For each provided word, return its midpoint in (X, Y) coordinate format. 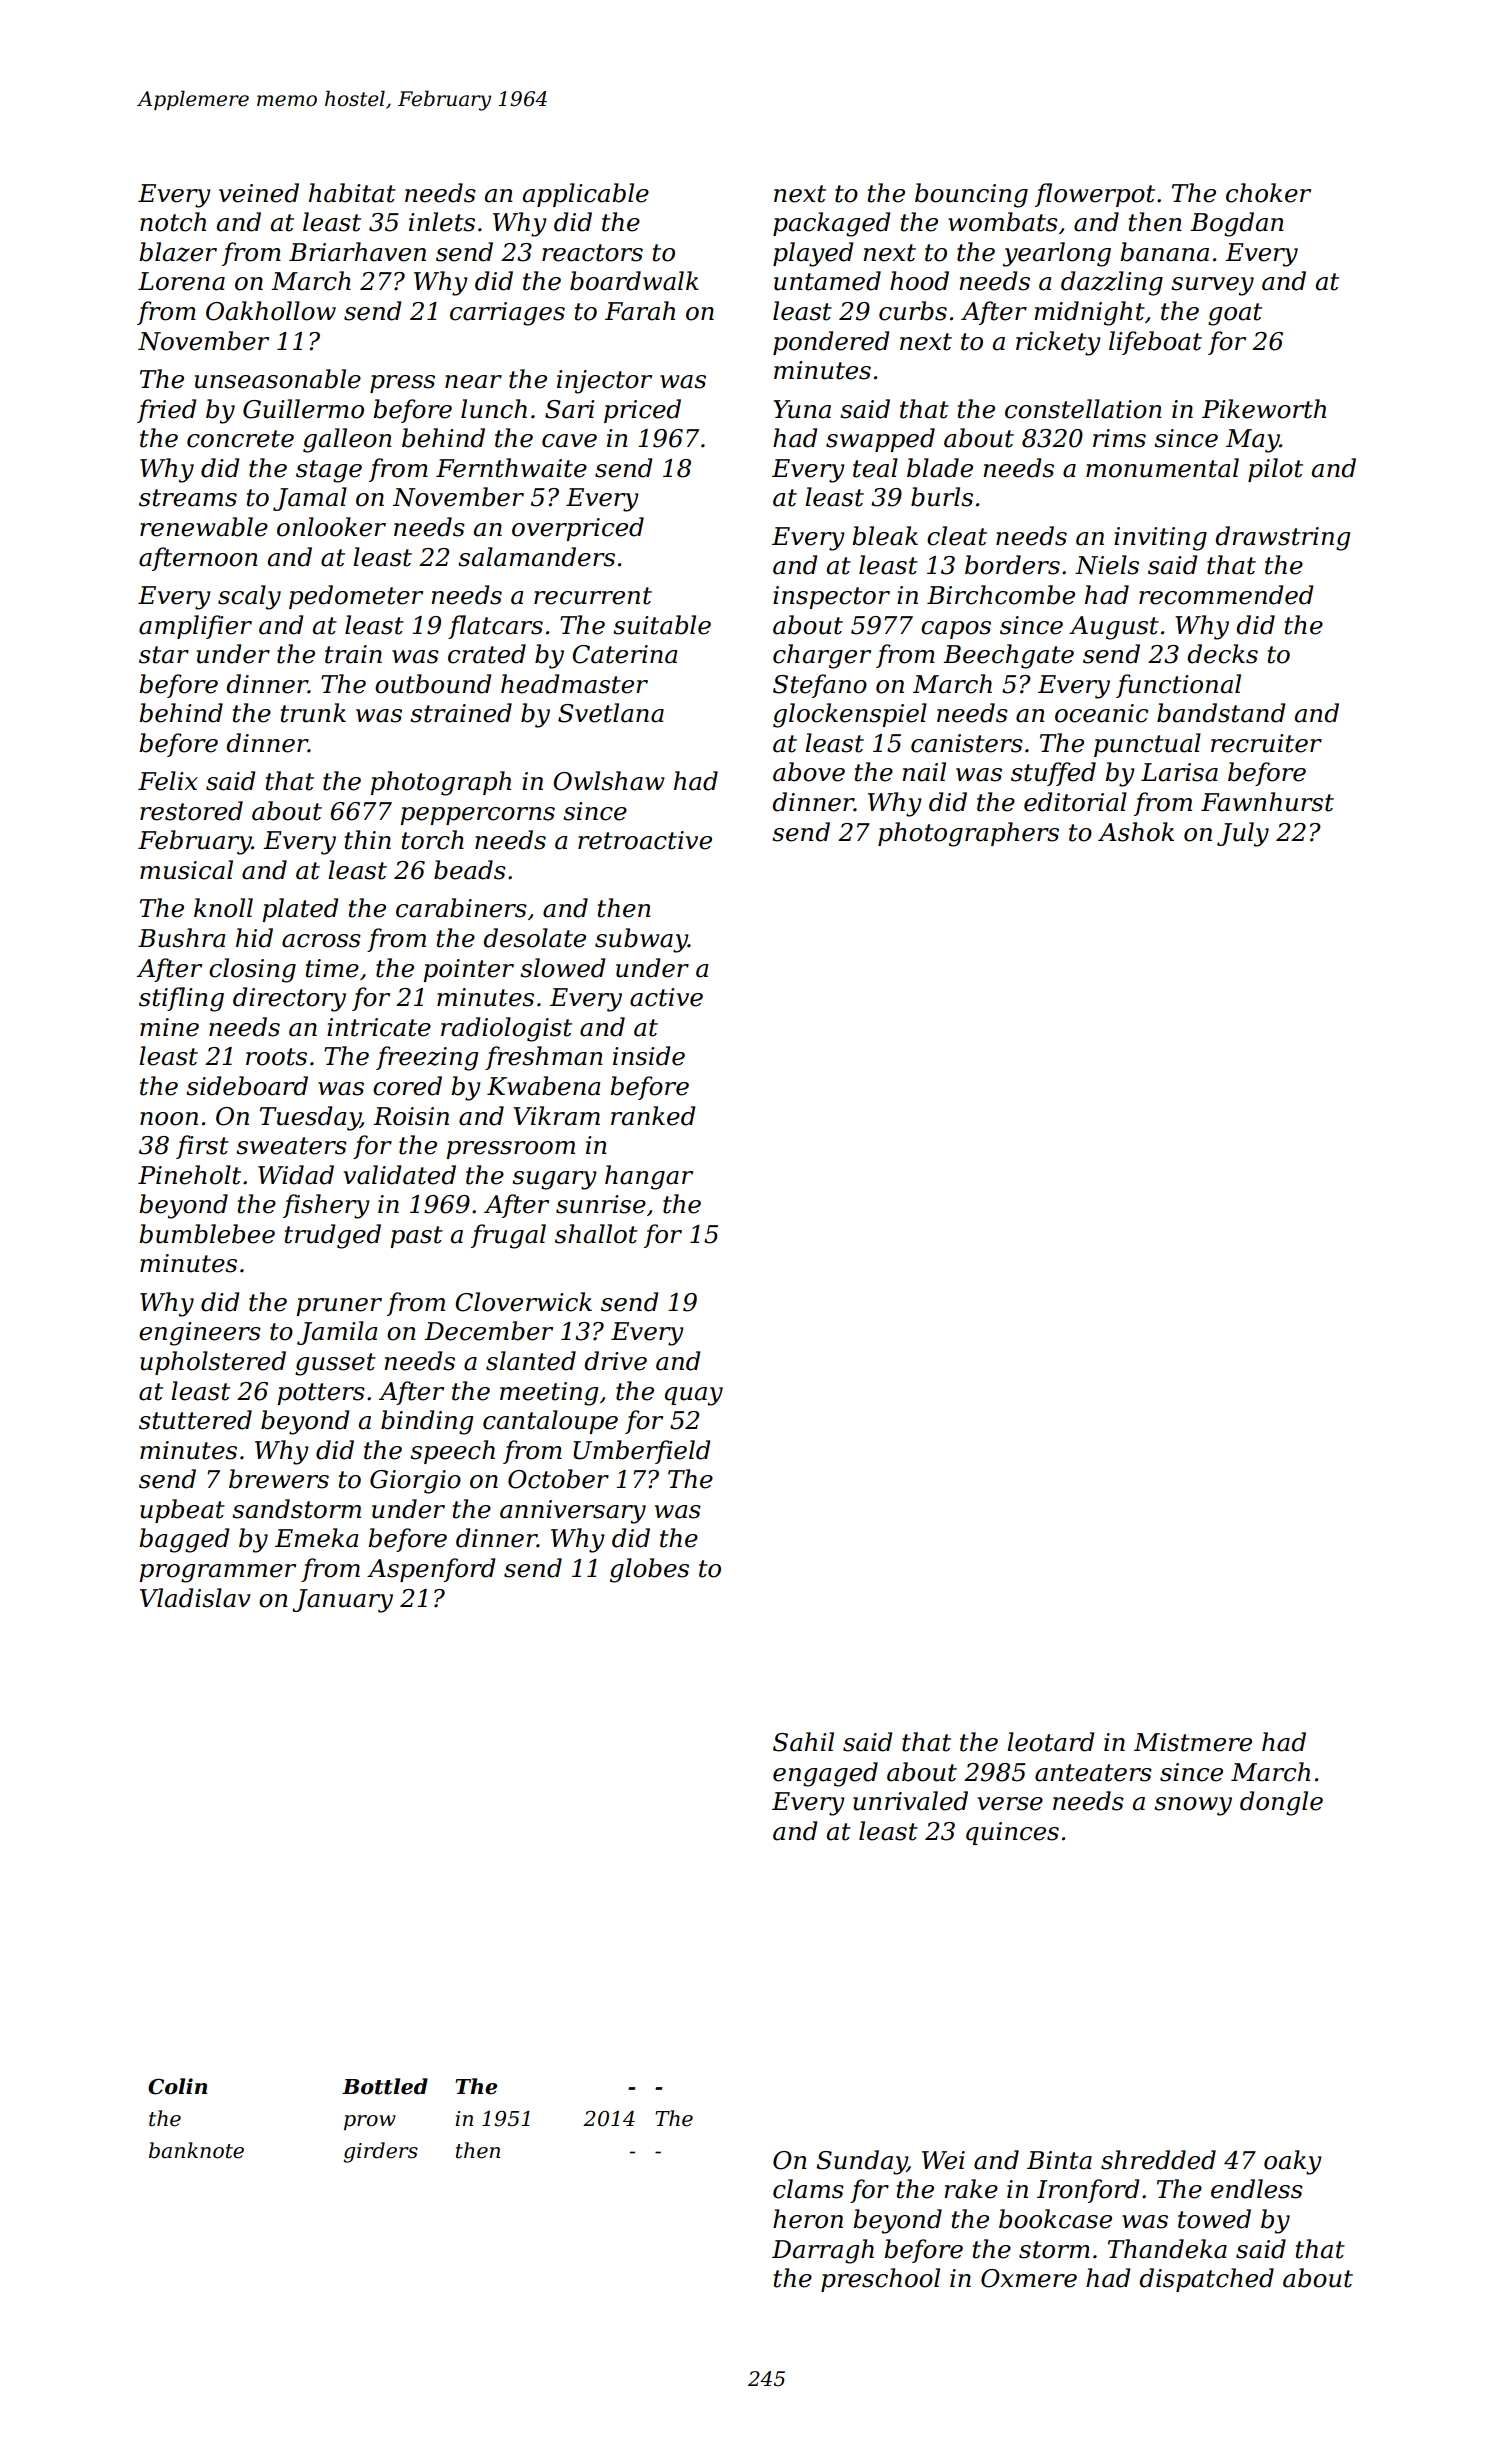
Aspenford (431, 1570)
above (809, 772)
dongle (1281, 1803)
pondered (831, 343)
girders (380, 2152)
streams (188, 498)
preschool (880, 2280)
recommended (1226, 595)
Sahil (803, 1742)
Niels (1107, 565)
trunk (313, 713)
